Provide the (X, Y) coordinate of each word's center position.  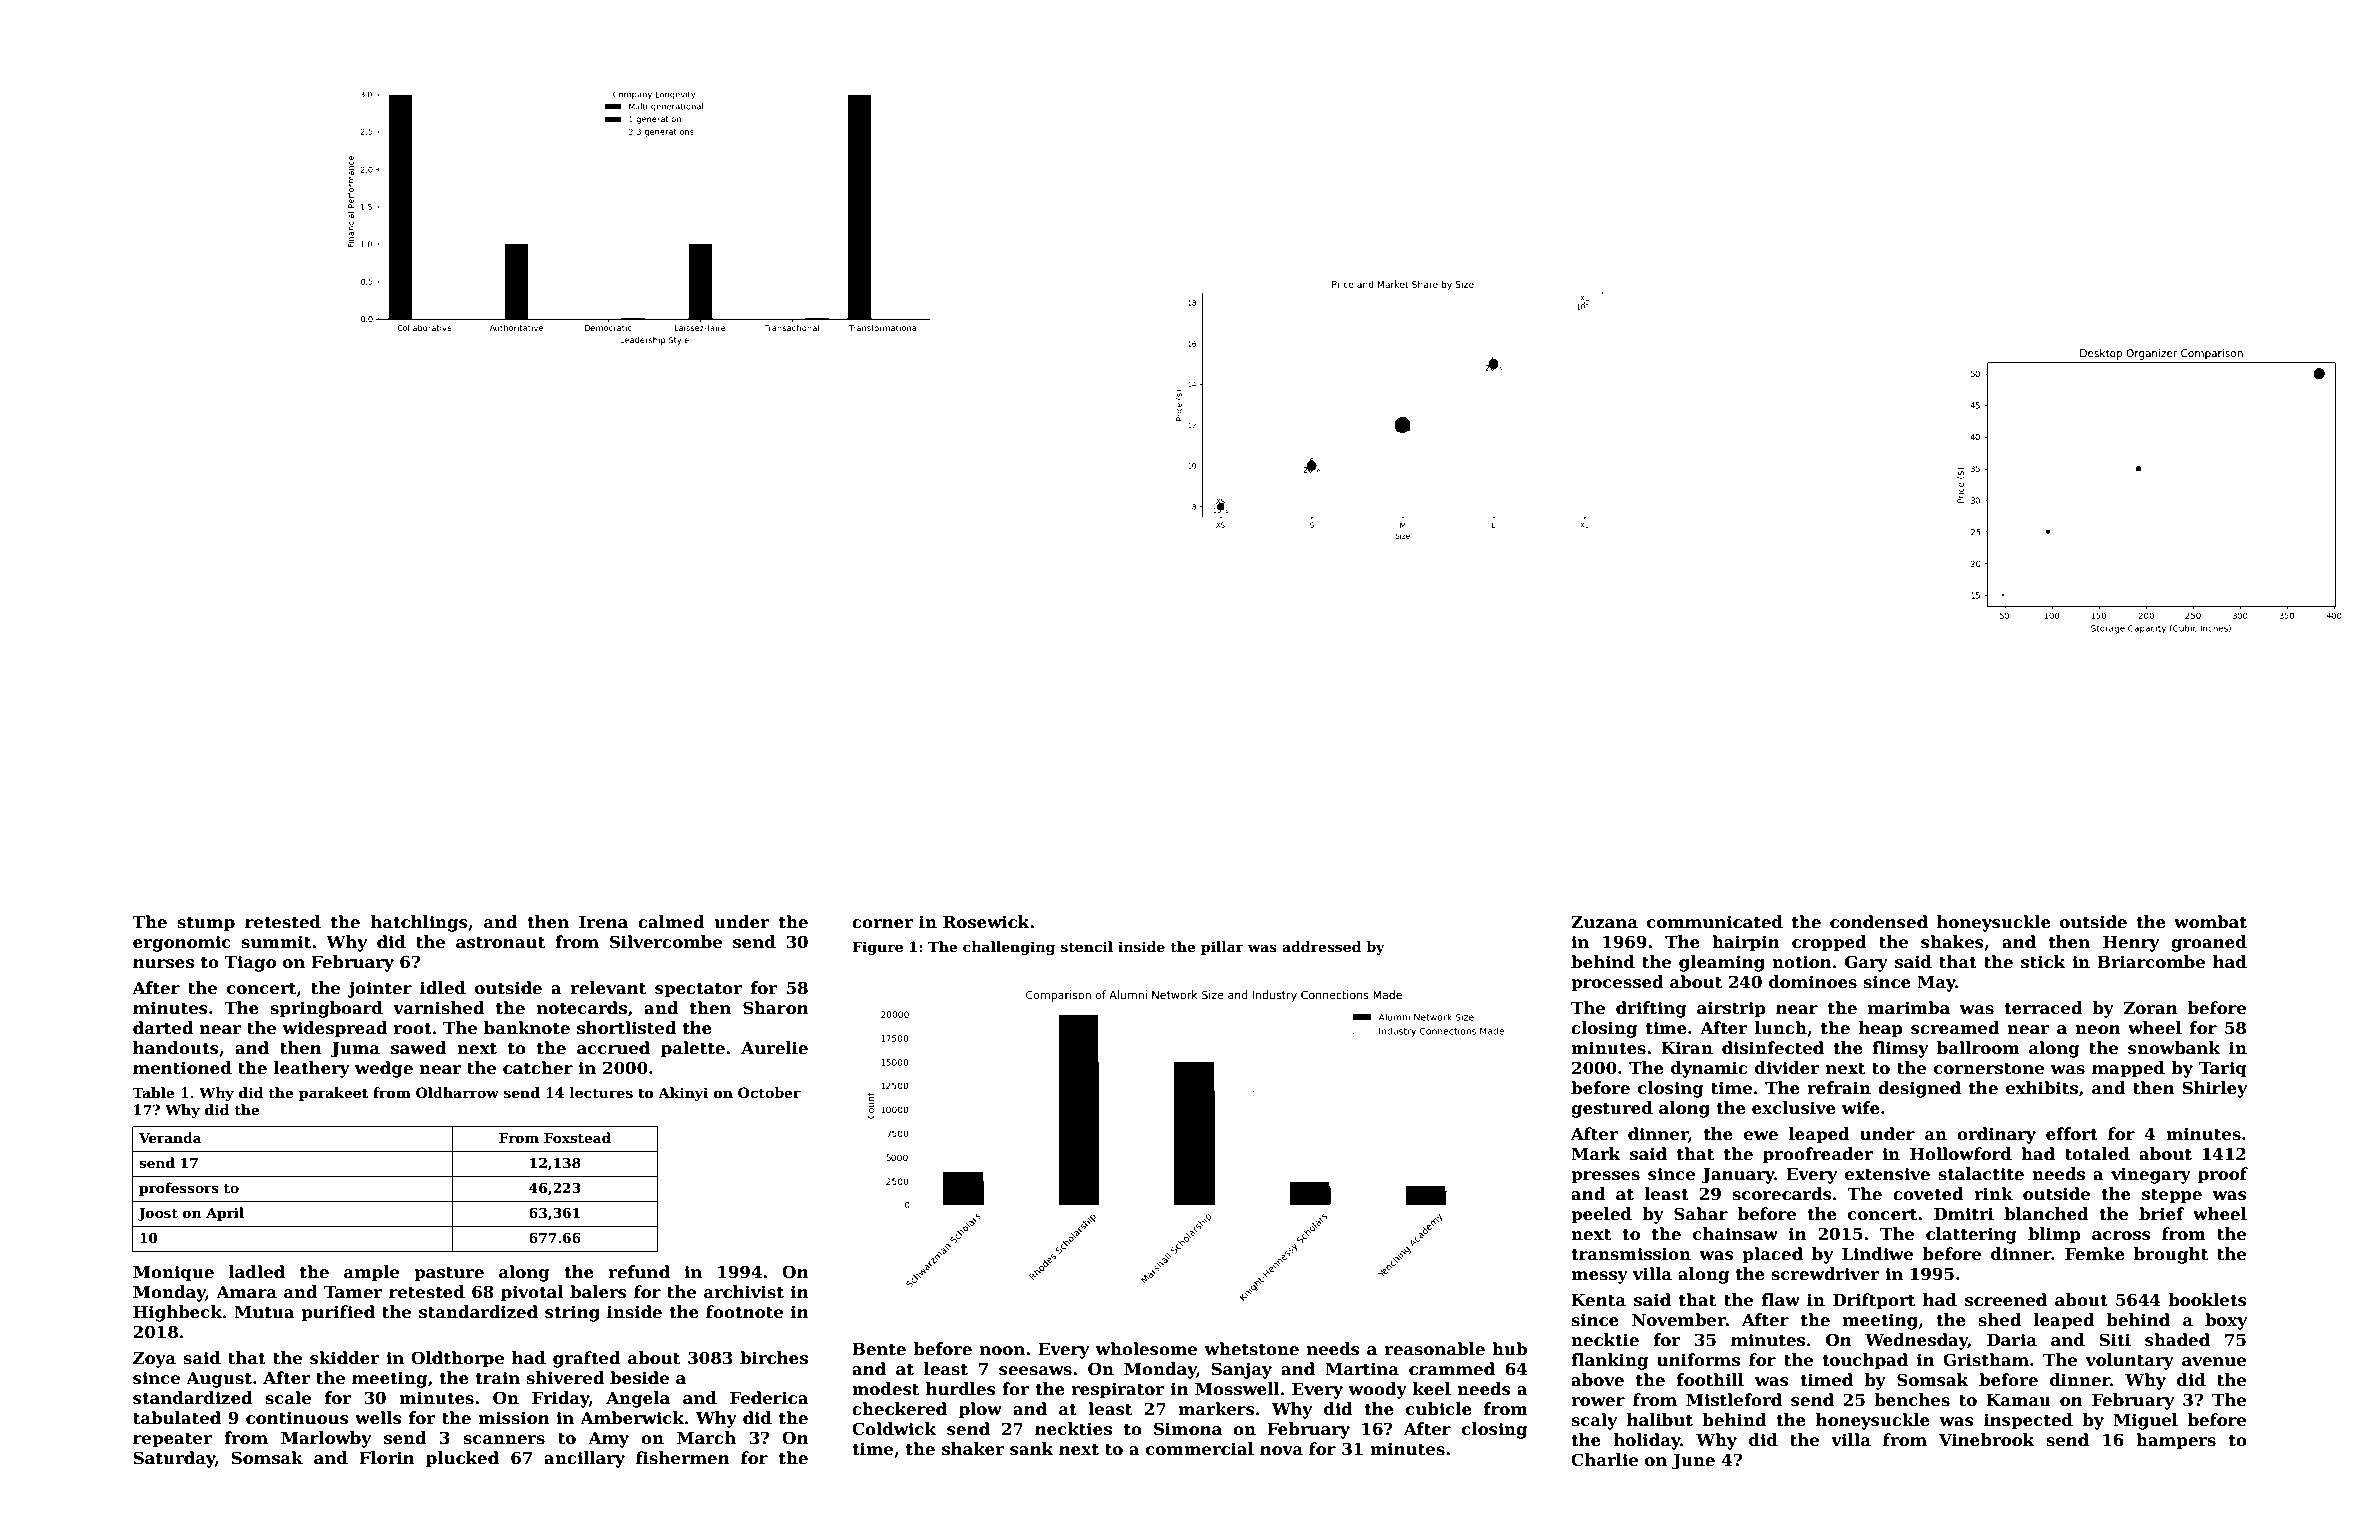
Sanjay (1241, 1370)
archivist (744, 1292)
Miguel (2145, 1421)
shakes (1952, 942)
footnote (744, 1312)
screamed (1955, 1028)
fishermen (683, 1458)
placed (1773, 1255)
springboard (326, 1009)
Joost (158, 1214)
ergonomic (182, 943)
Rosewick (986, 922)
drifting (1651, 1009)
